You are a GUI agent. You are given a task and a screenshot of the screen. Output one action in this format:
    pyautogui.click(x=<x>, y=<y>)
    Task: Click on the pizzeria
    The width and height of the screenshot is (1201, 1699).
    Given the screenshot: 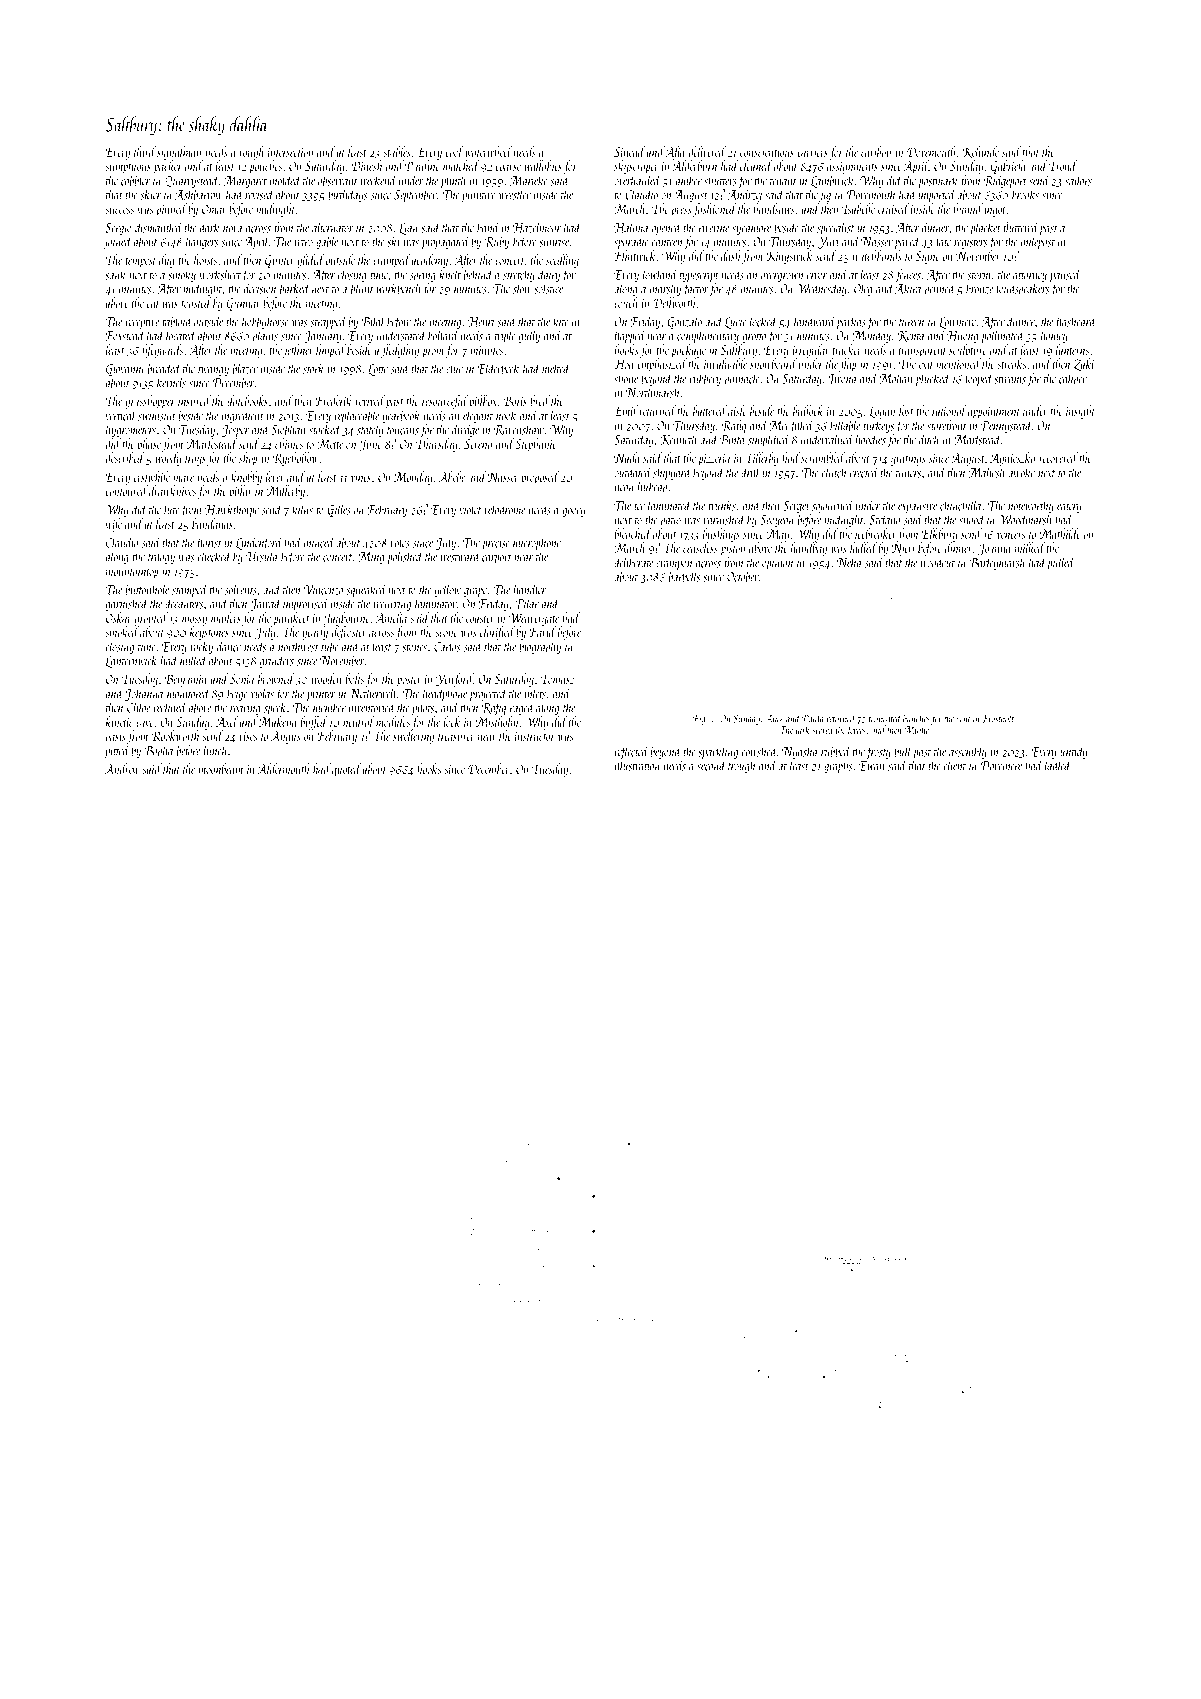 What is the action you would take?
    pyautogui.click(x=713, y=460)
